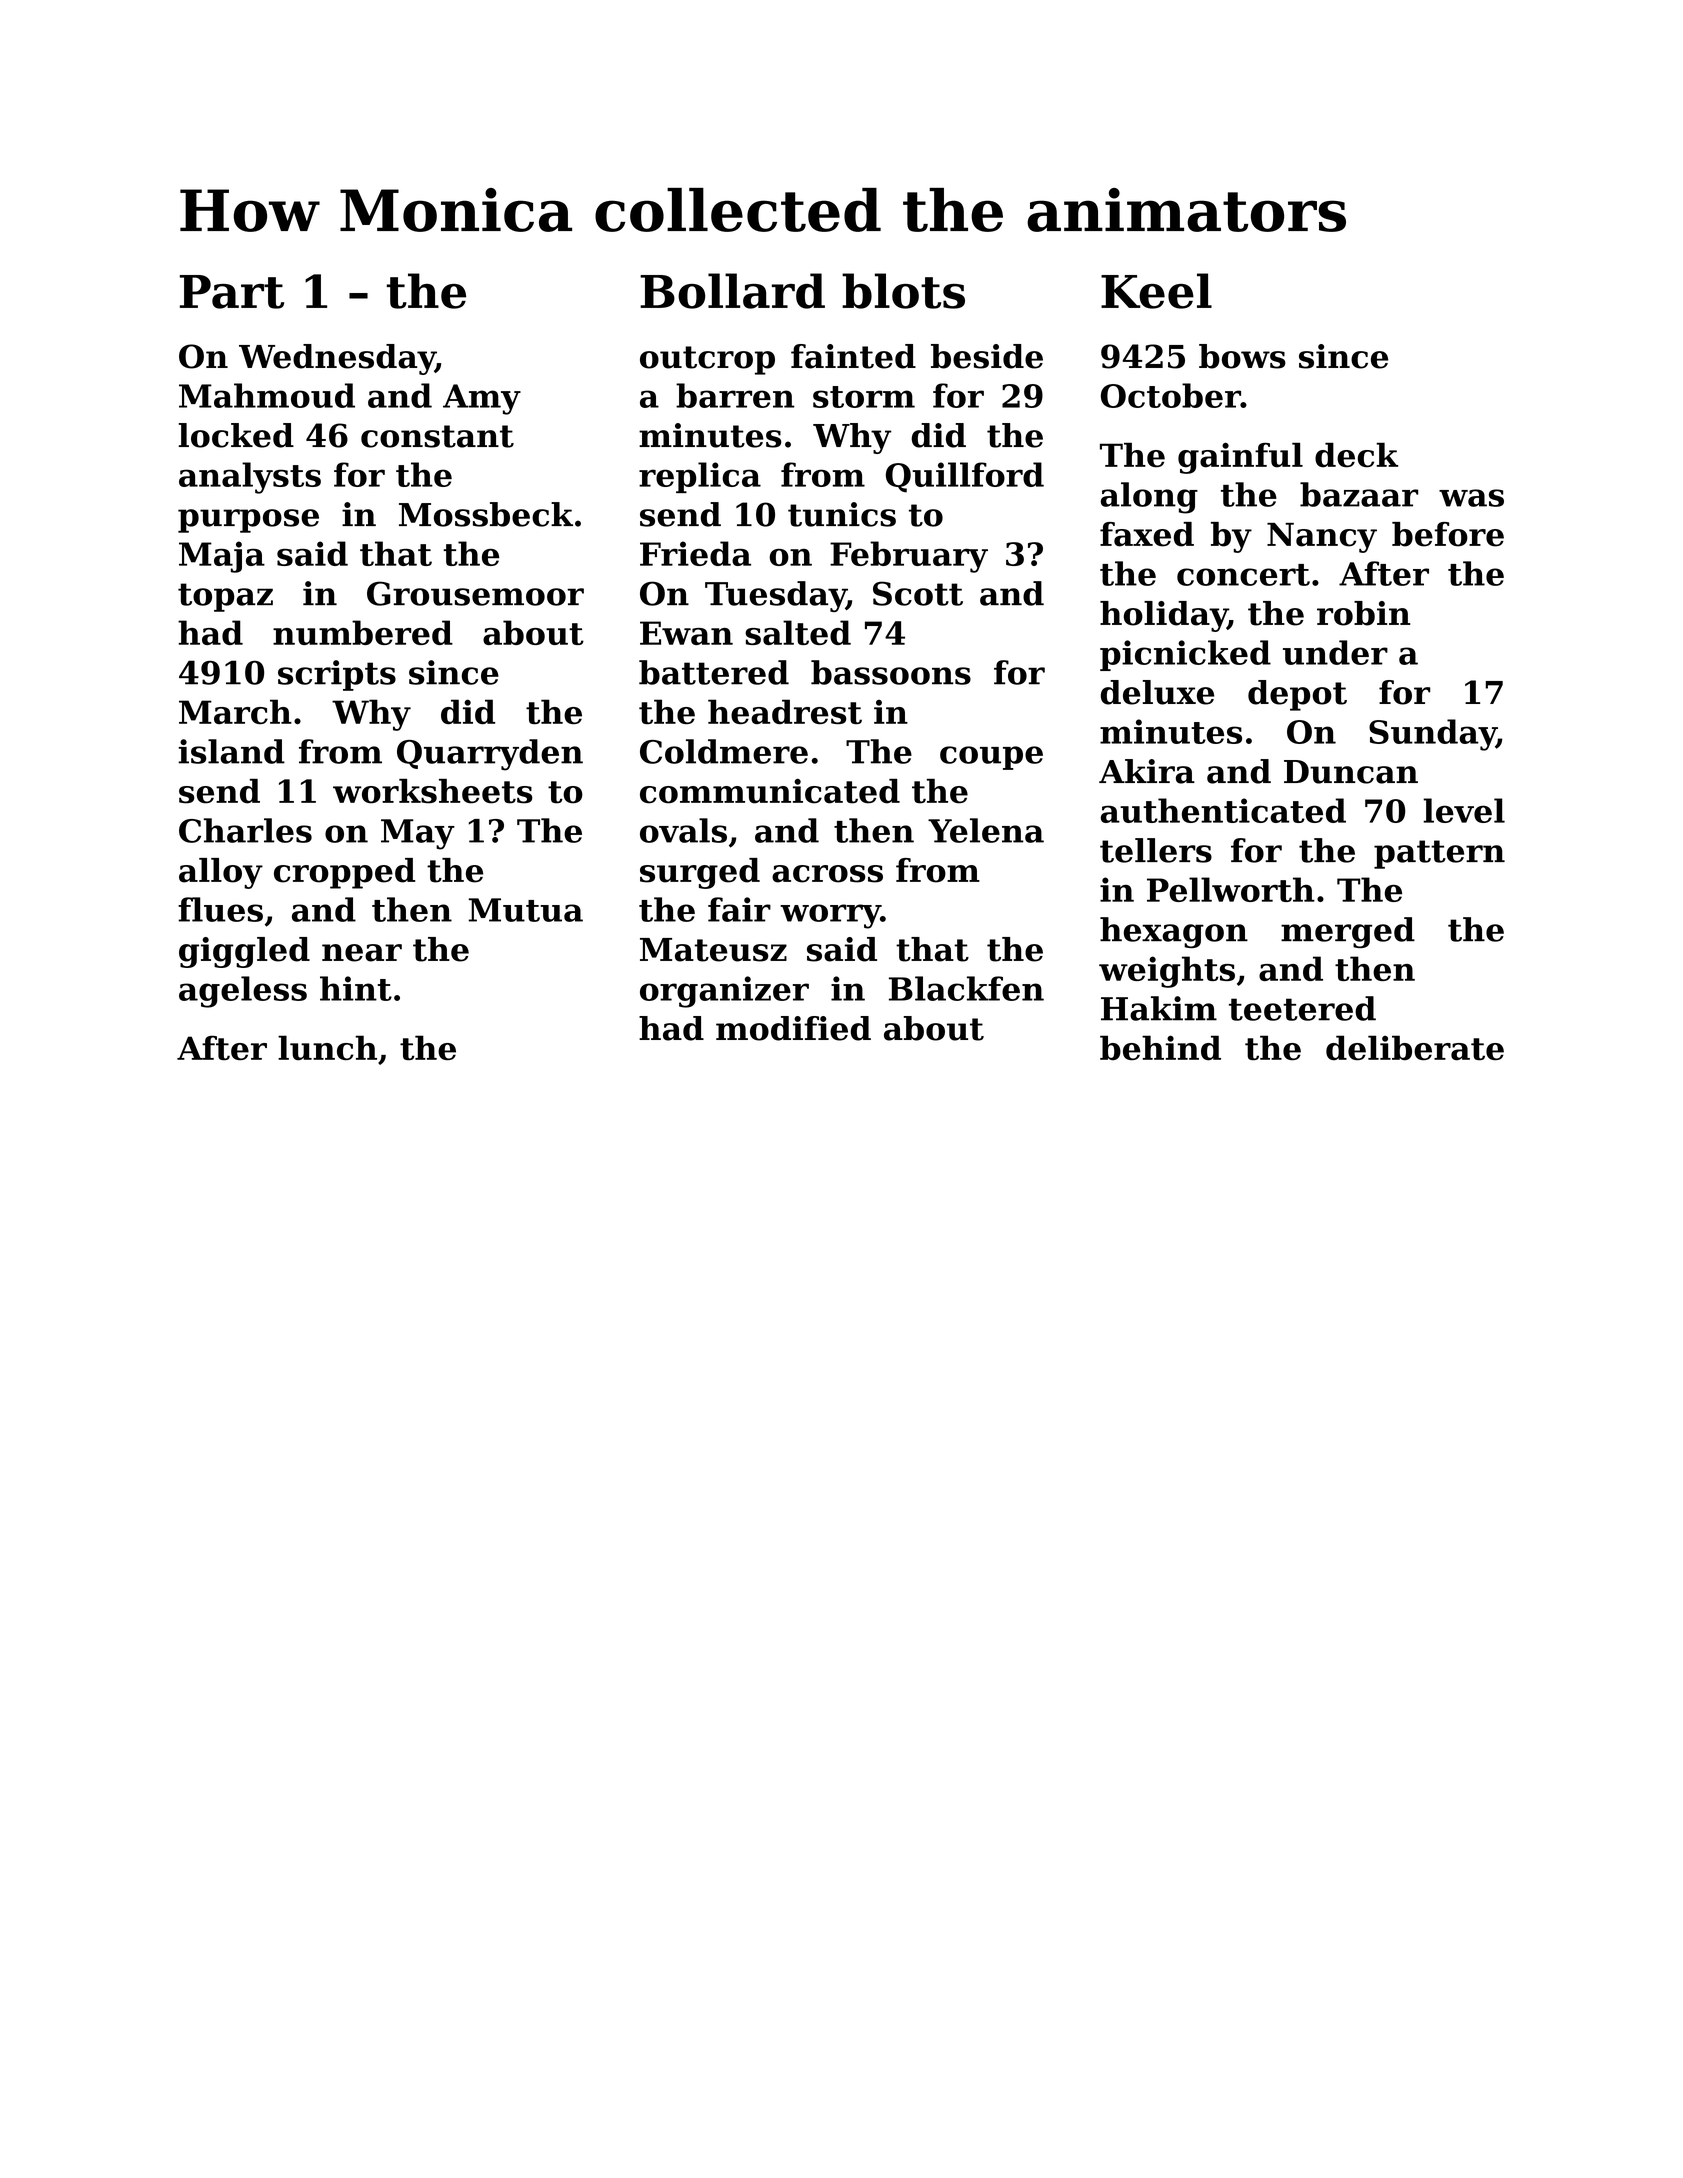 The width and height of the page is (1683, 2178). I want to click on Wednesday, so click(337, 359).
